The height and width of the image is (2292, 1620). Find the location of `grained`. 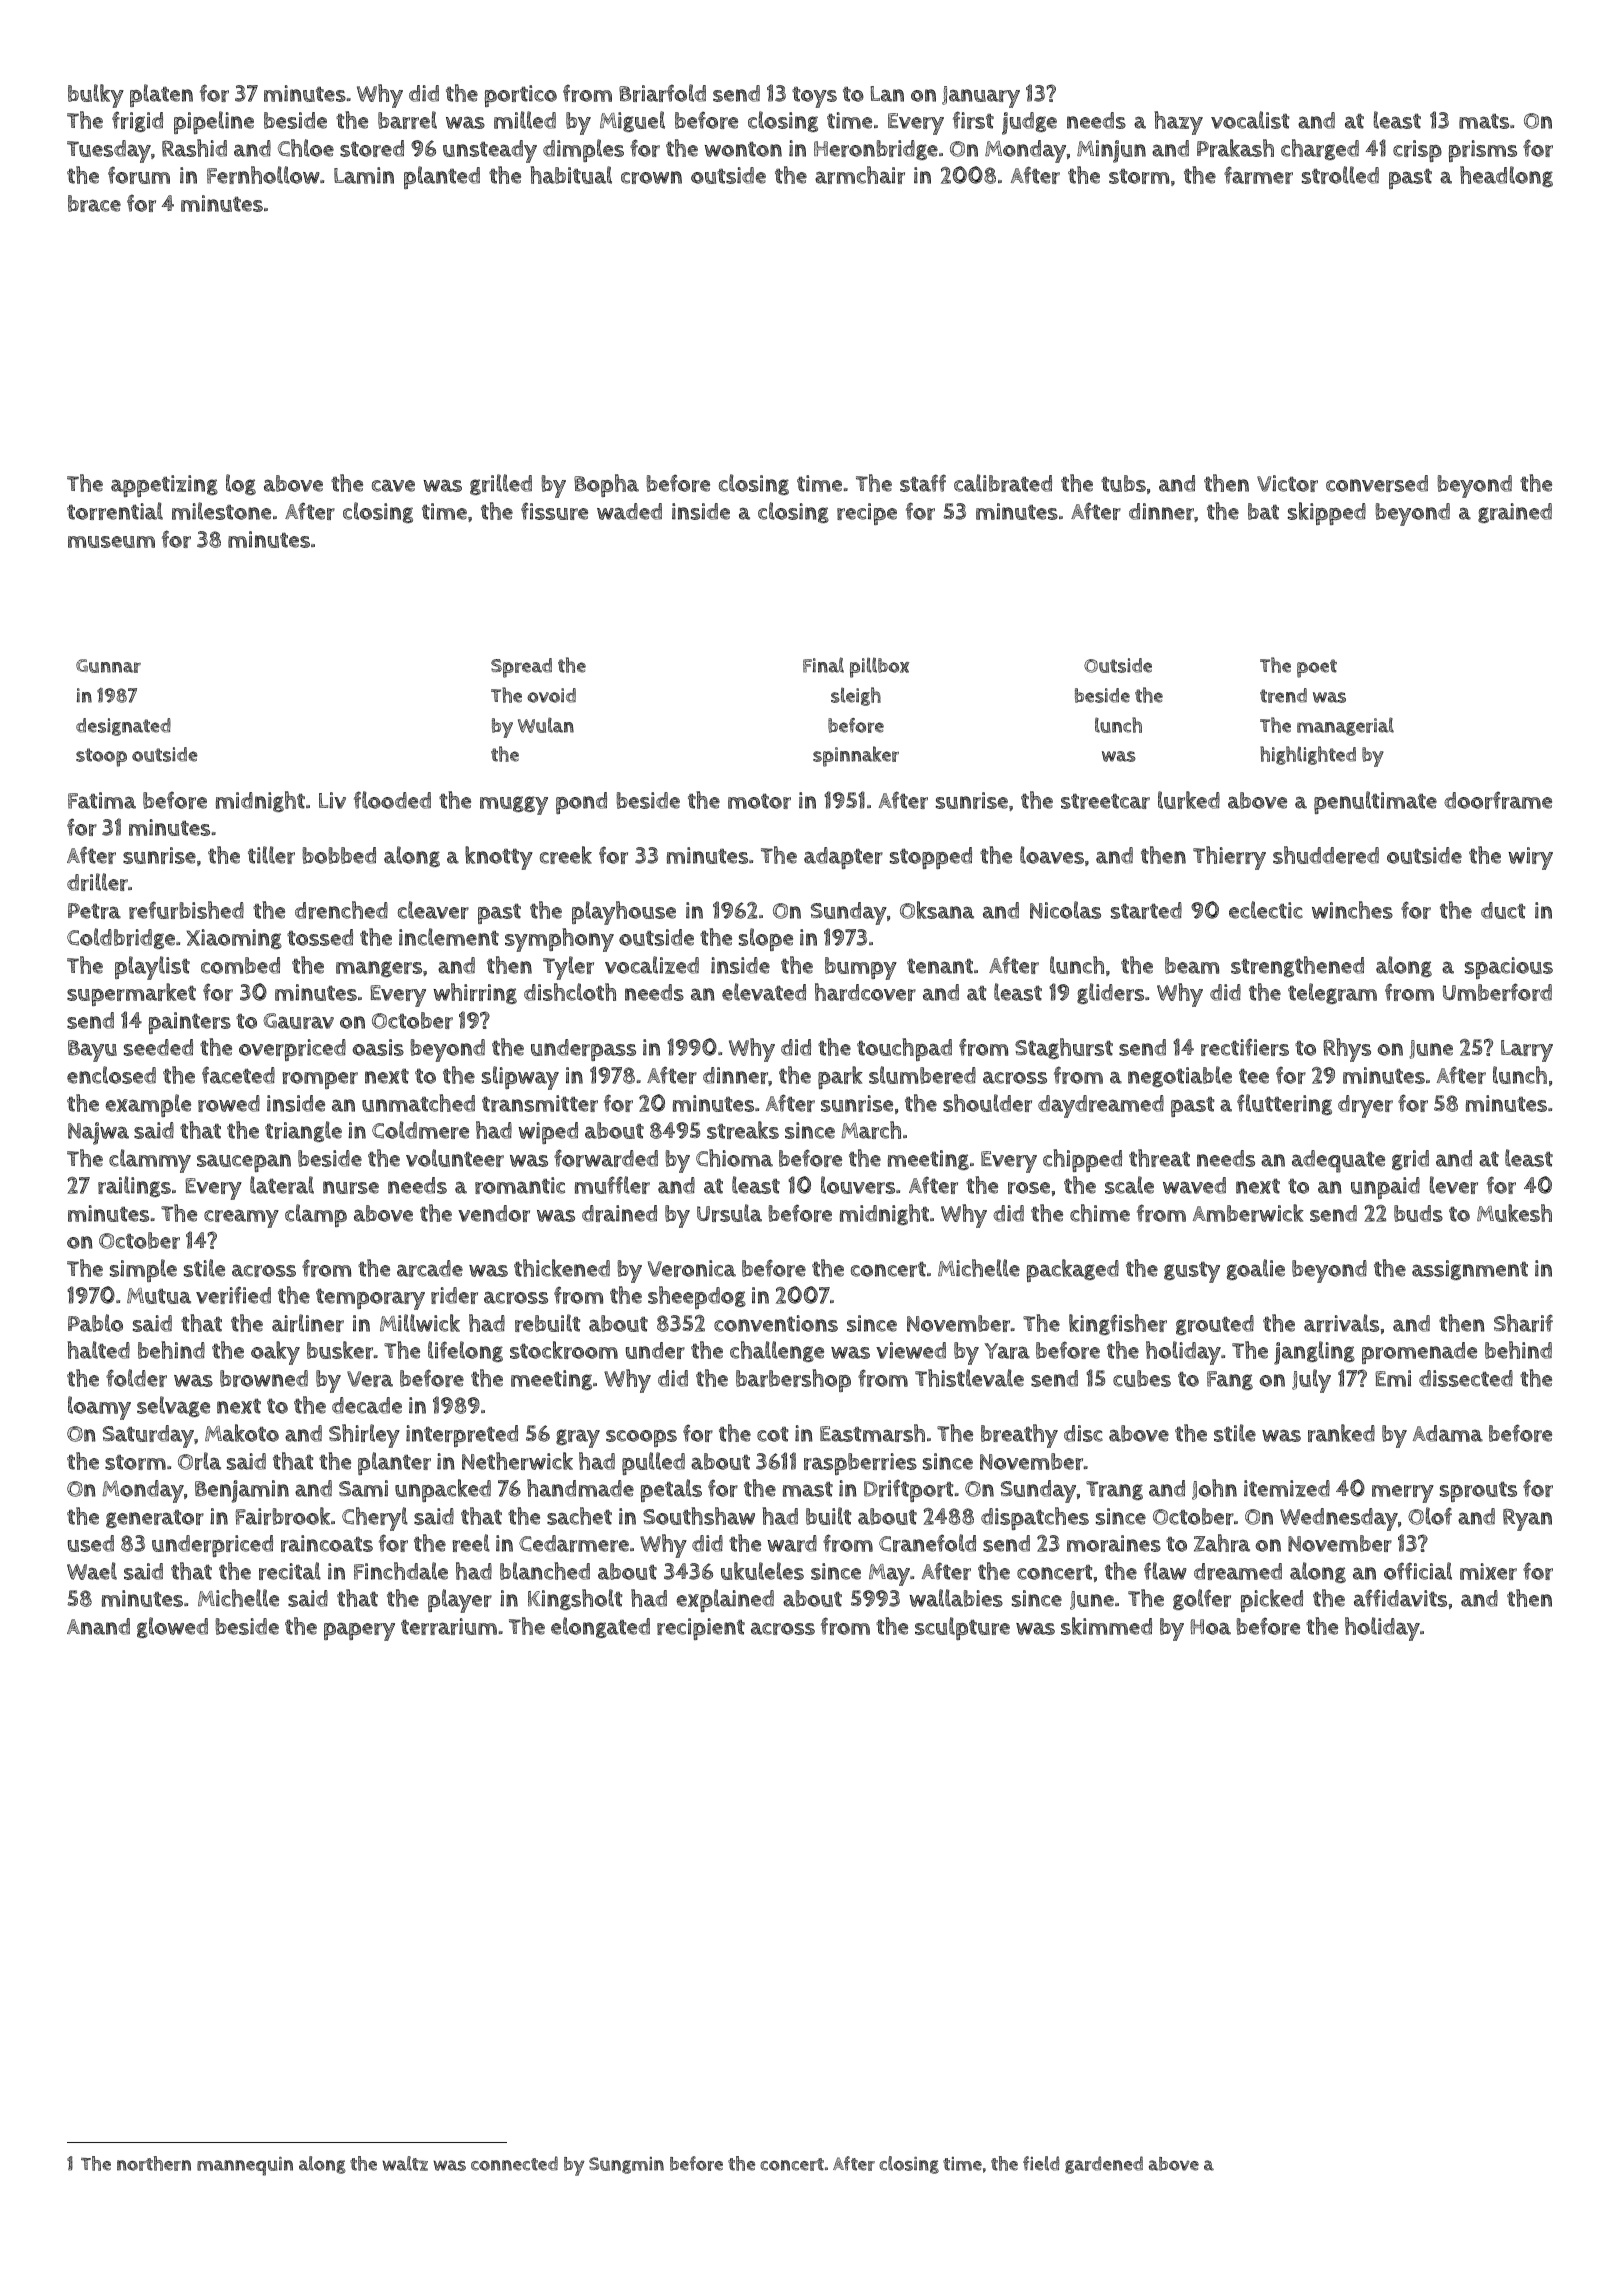

grained is located at coordinates (1515, 513).
